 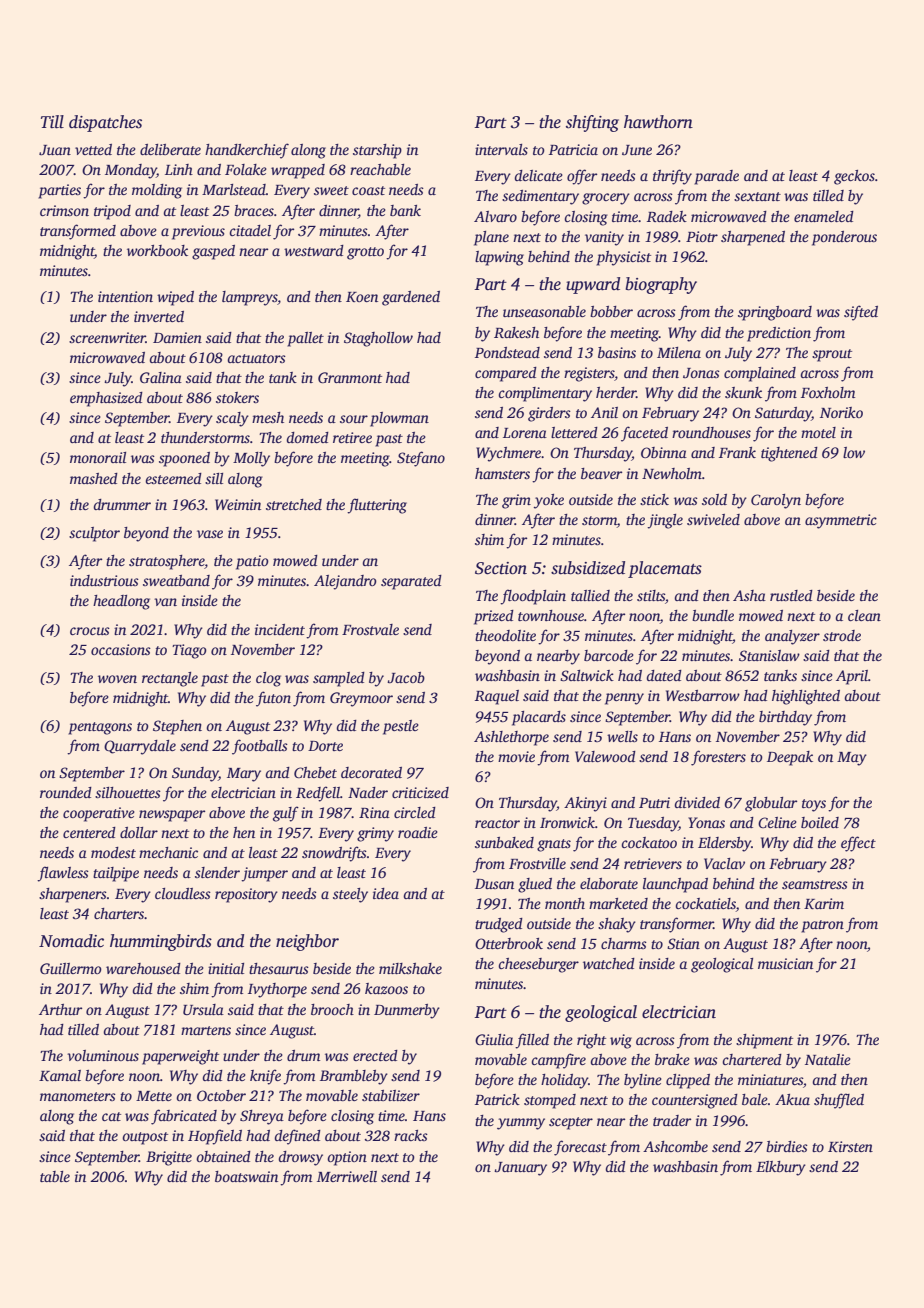 What do you see at coordinates (818, 432) in the page?
I see `motel` at bounding box center [818, 432].
